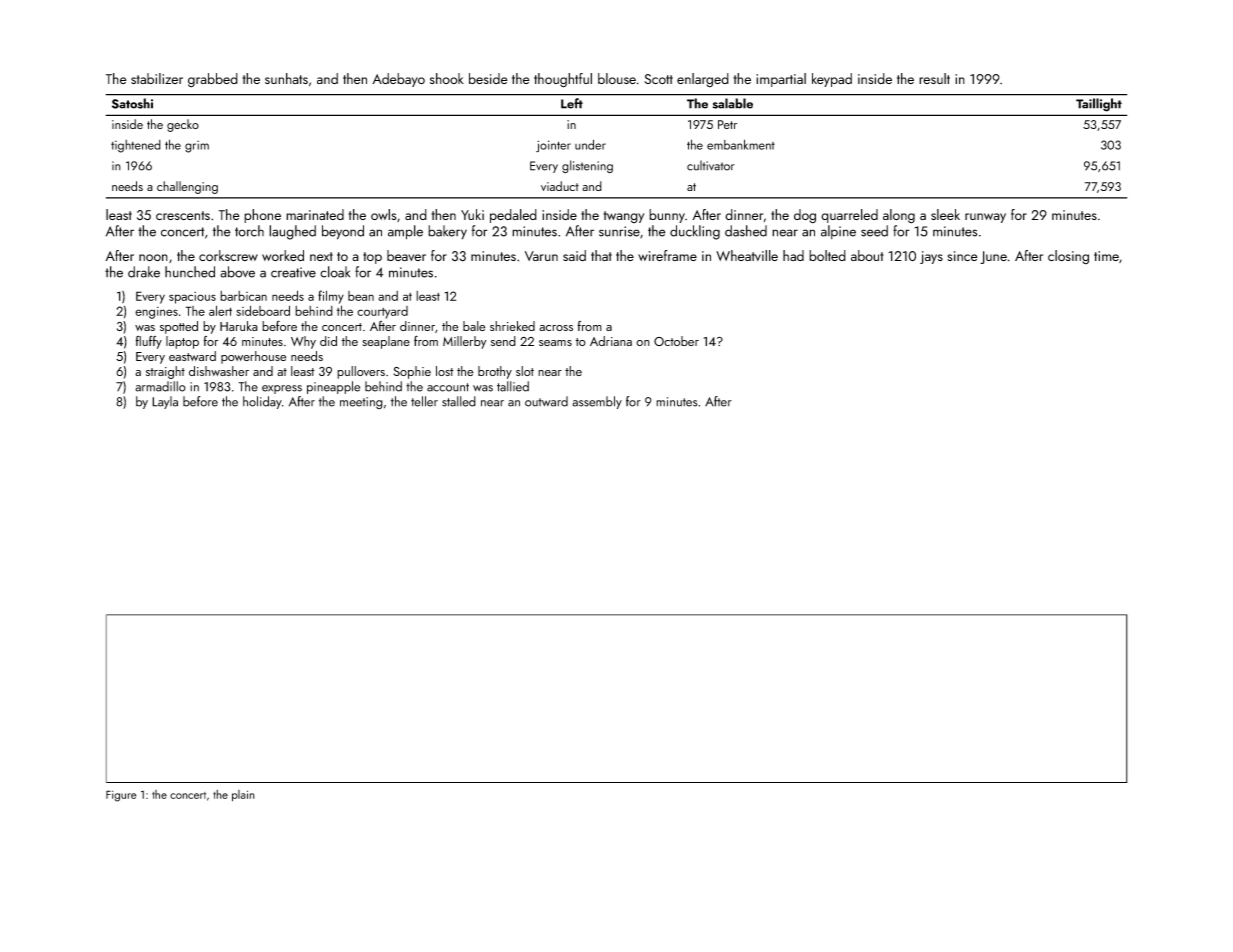 This image has width=1233, height=952. Describe the element at coordinates (459, 401) in the image. I see `stalled` at that location.
